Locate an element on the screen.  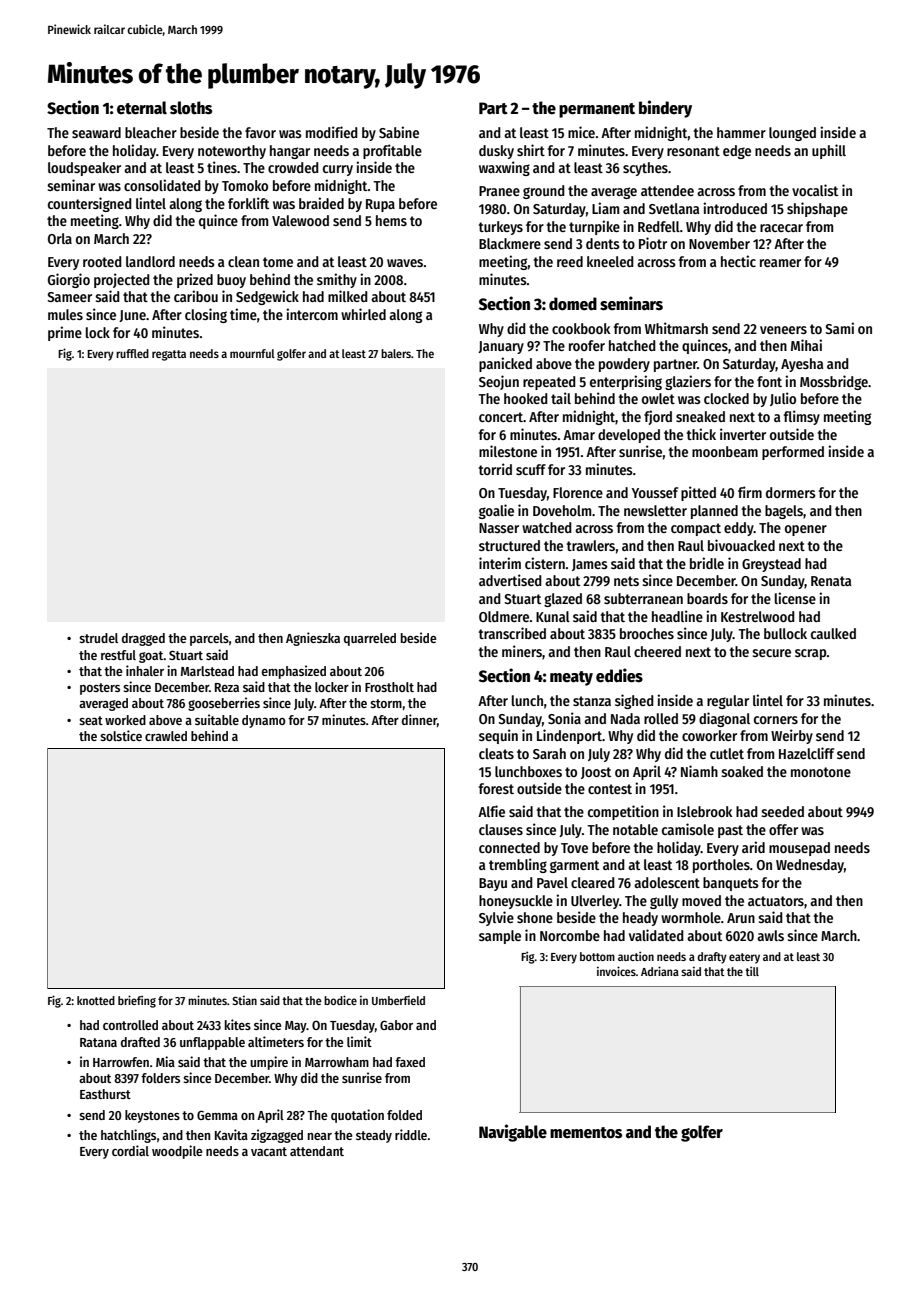
performed is located at coordinates (793, 453).
